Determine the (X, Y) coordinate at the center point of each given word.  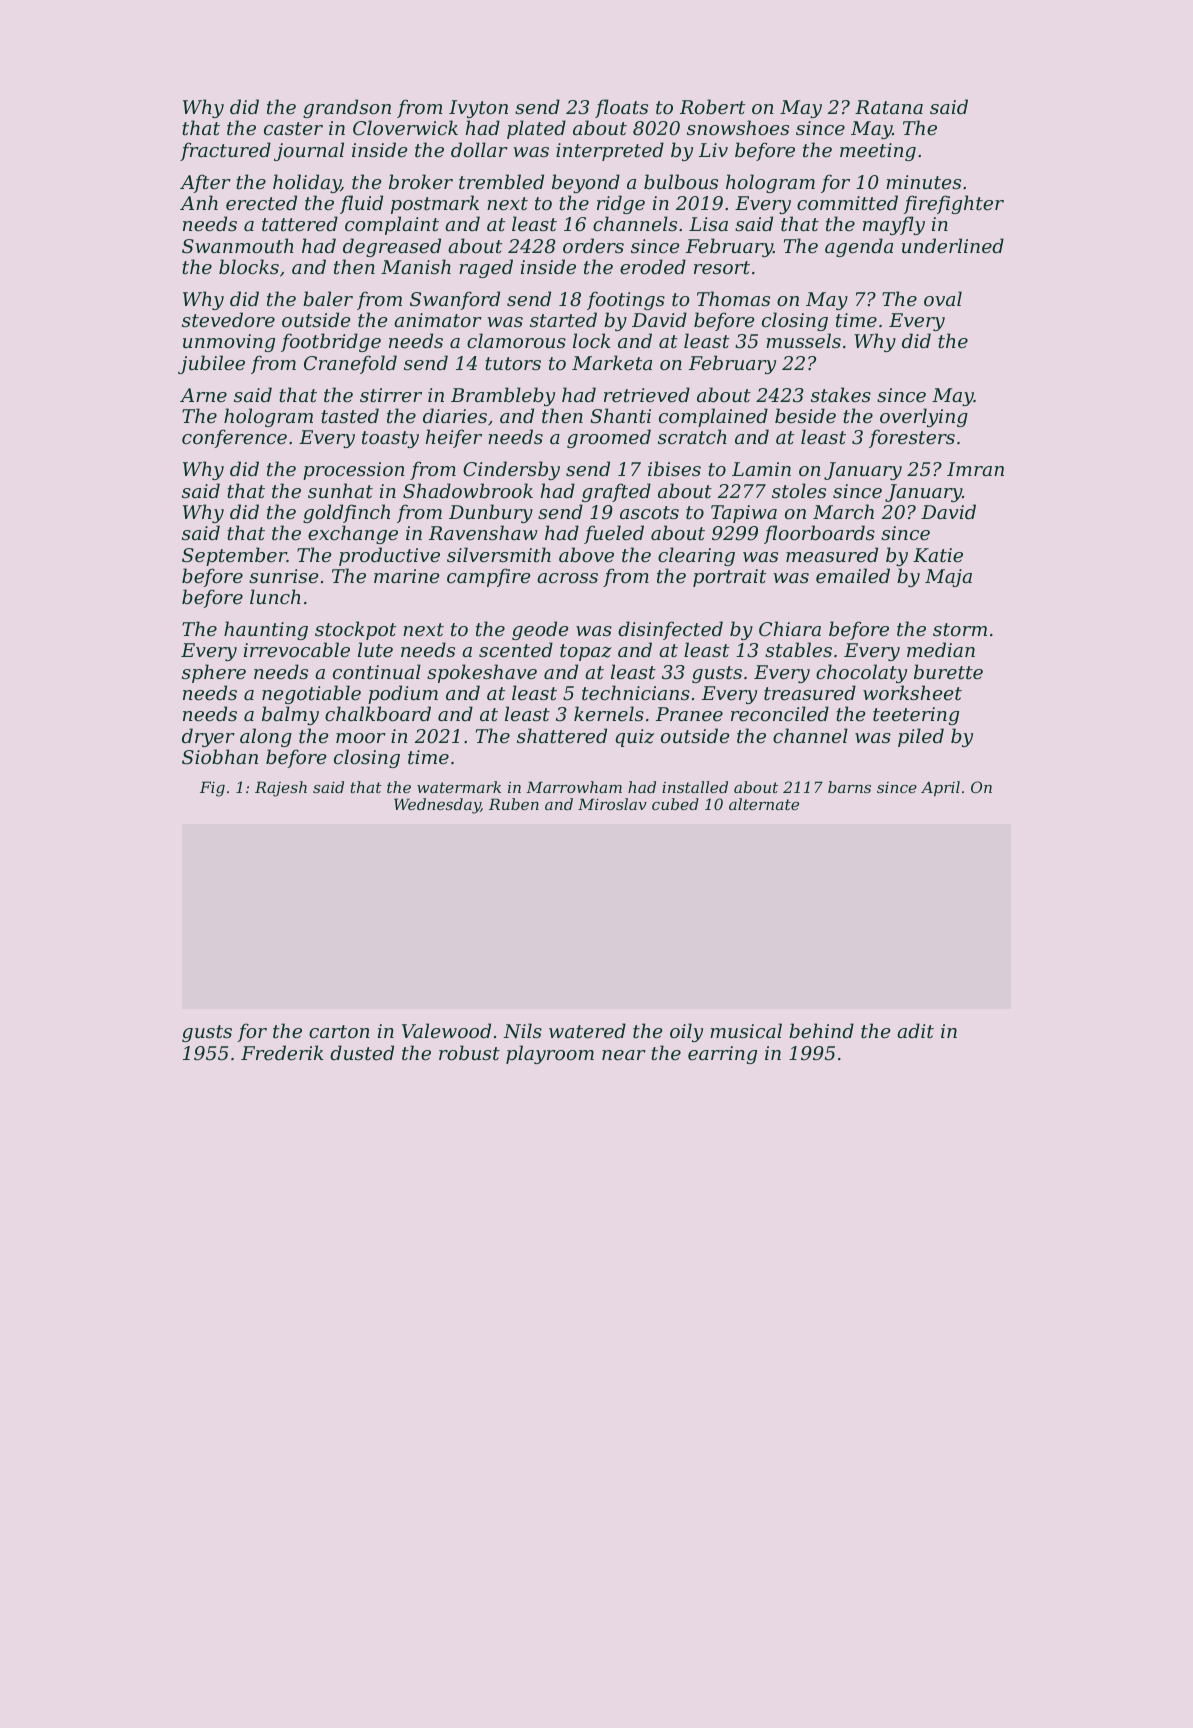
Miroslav (612, 804)
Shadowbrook (468, 490)
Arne (203, 395)
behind (821, 1030)
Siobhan (220, 757)
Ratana (889, 107)
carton (339, 1031)
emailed (853, 575)
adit (915, 1030)
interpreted (610, 151)
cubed (675, 804)
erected (261, 202)
